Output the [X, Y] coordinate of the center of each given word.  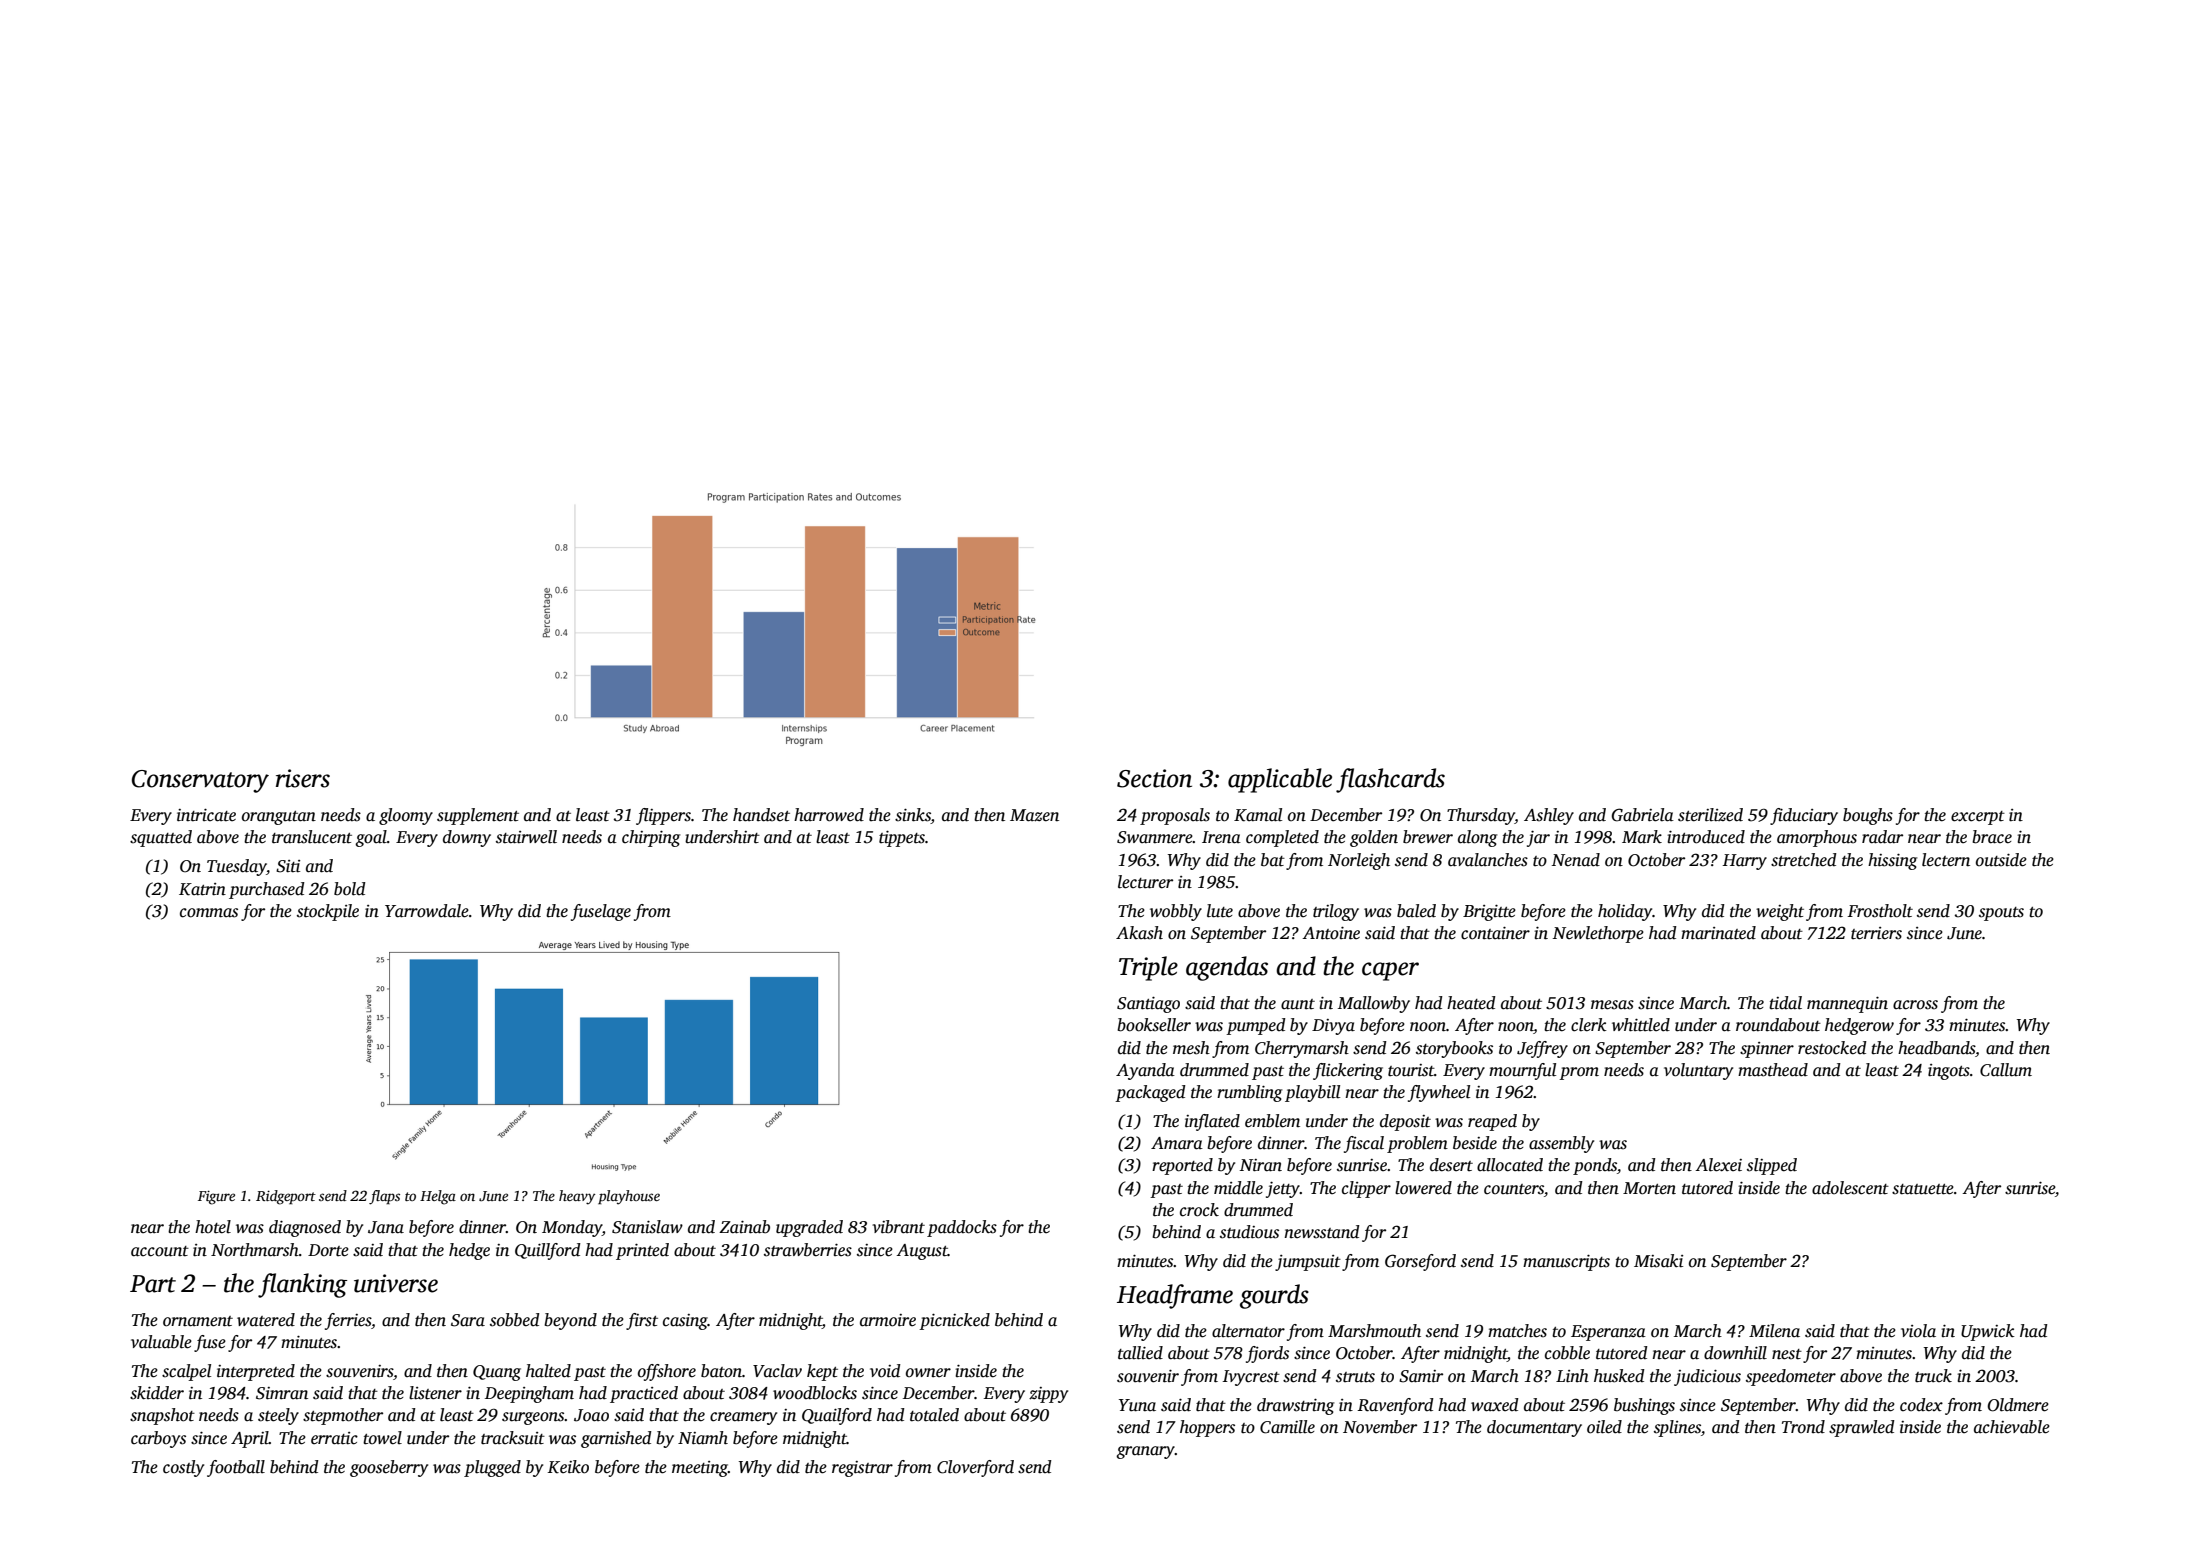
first [642, 1321]
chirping [651, 838]
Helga [438, 1197]
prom [1579, 1073]
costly [183, 1468]
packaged [1150, 1093]
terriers [1876, 933]
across [1915, 1005]
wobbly [1176, 912]
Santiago [1148, 1004]
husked [1619, 1376]
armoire [888, 1320]
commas [209, 913]
